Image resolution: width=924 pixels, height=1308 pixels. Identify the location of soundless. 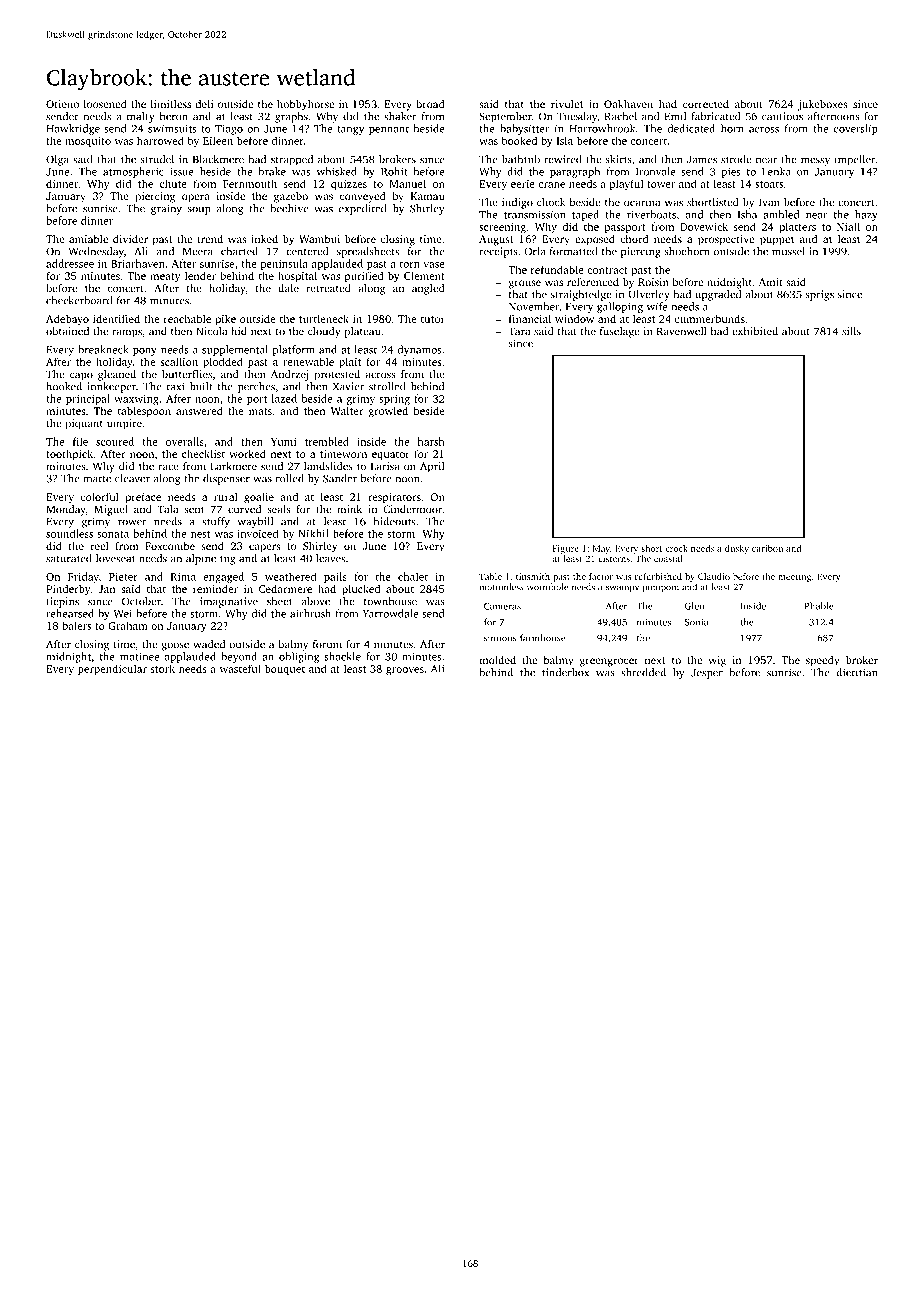
(69, 533).
